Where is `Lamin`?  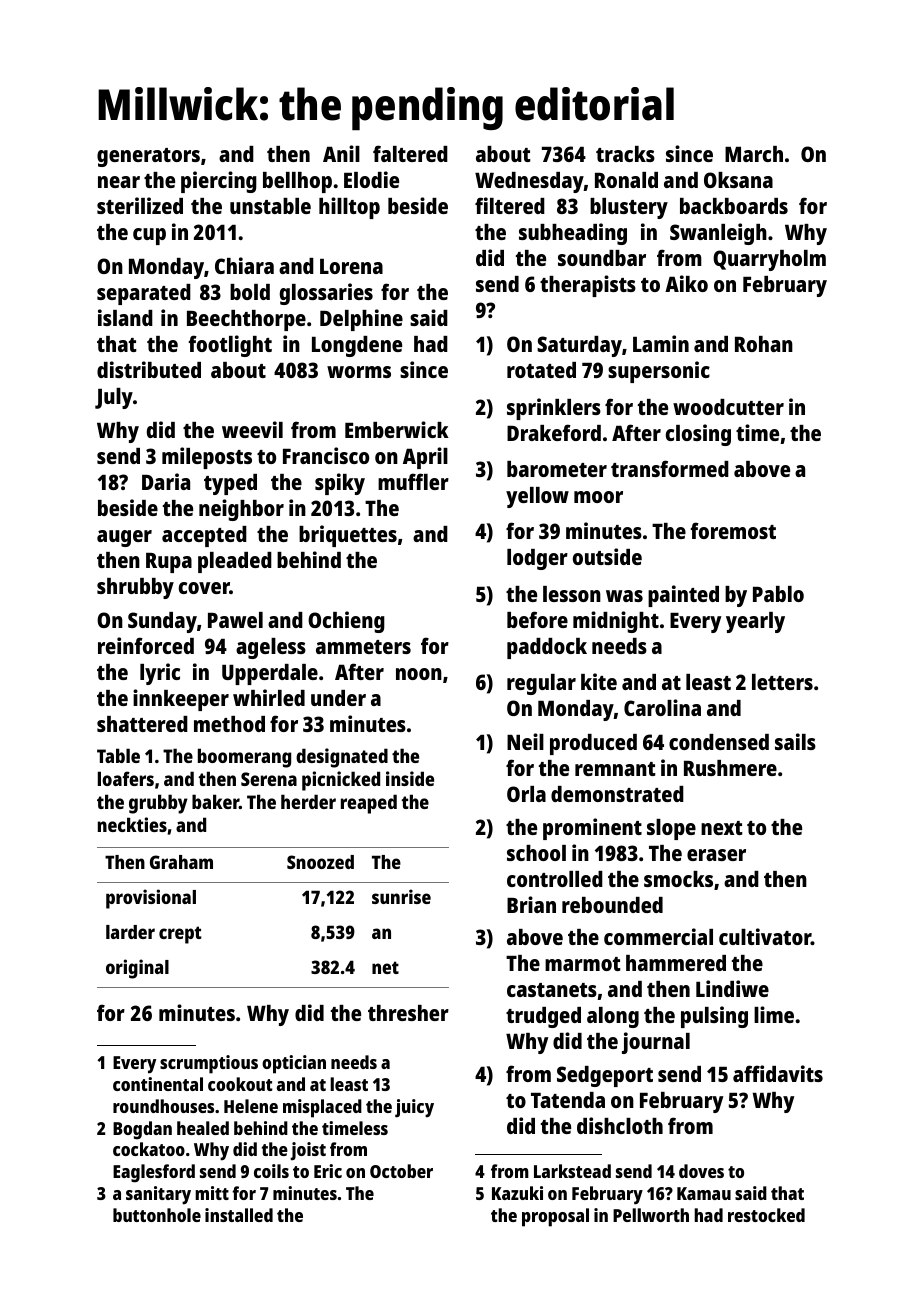 Lamin is located at coordinates (661, 343).
